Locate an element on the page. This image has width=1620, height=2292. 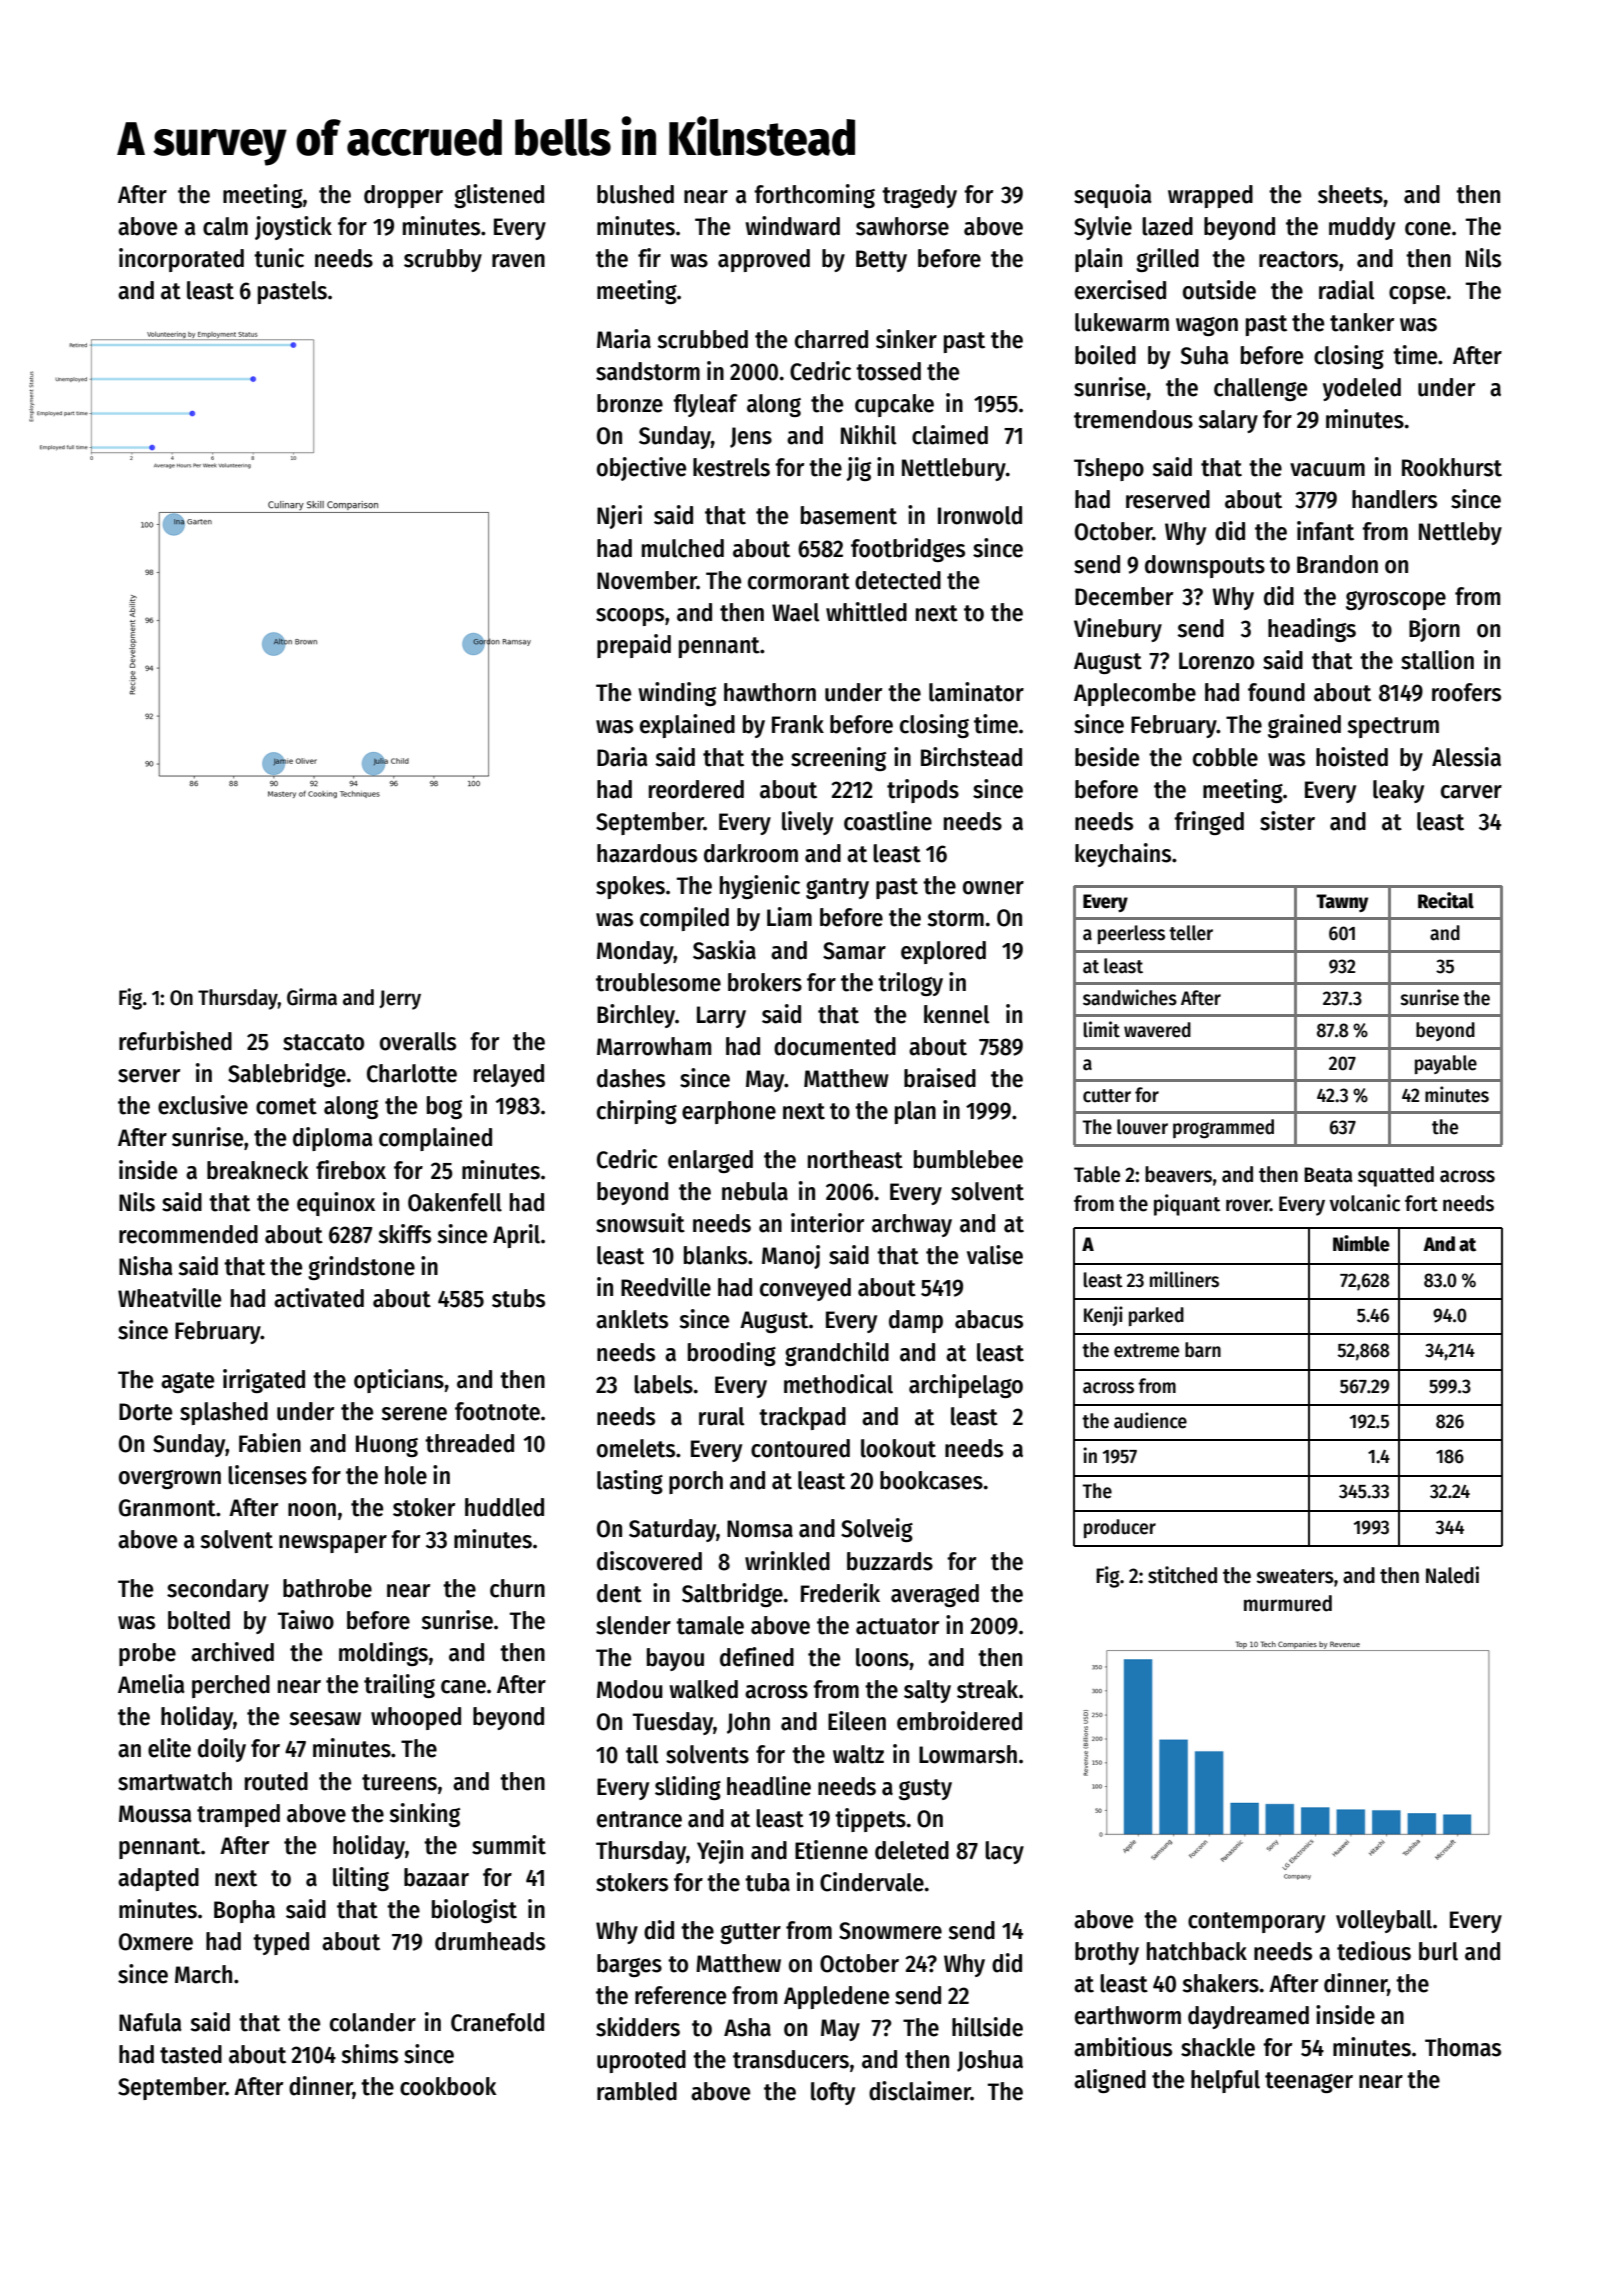
Girma is located at coordinates (312, 997).
